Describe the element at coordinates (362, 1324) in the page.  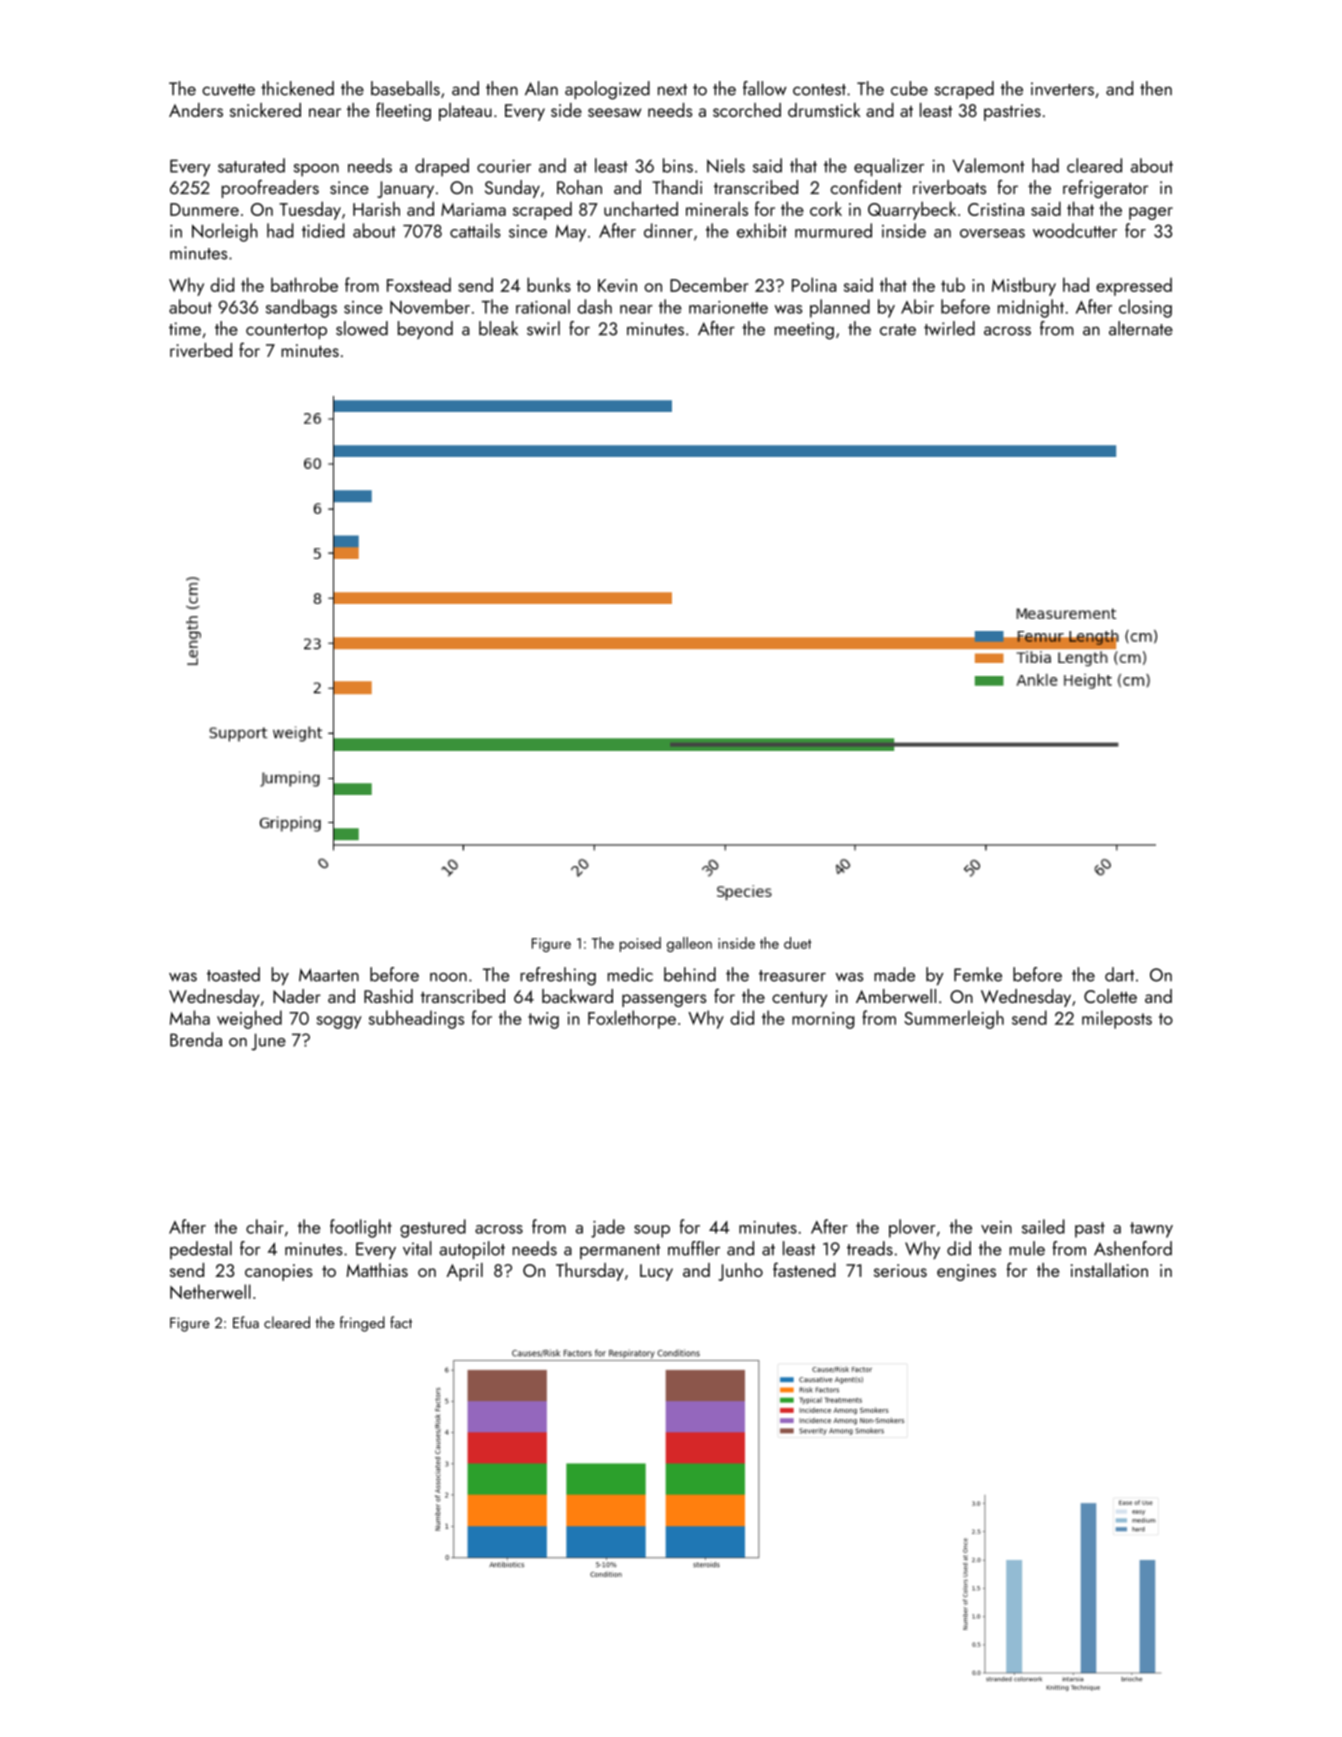
I see `fringed` at that location.
